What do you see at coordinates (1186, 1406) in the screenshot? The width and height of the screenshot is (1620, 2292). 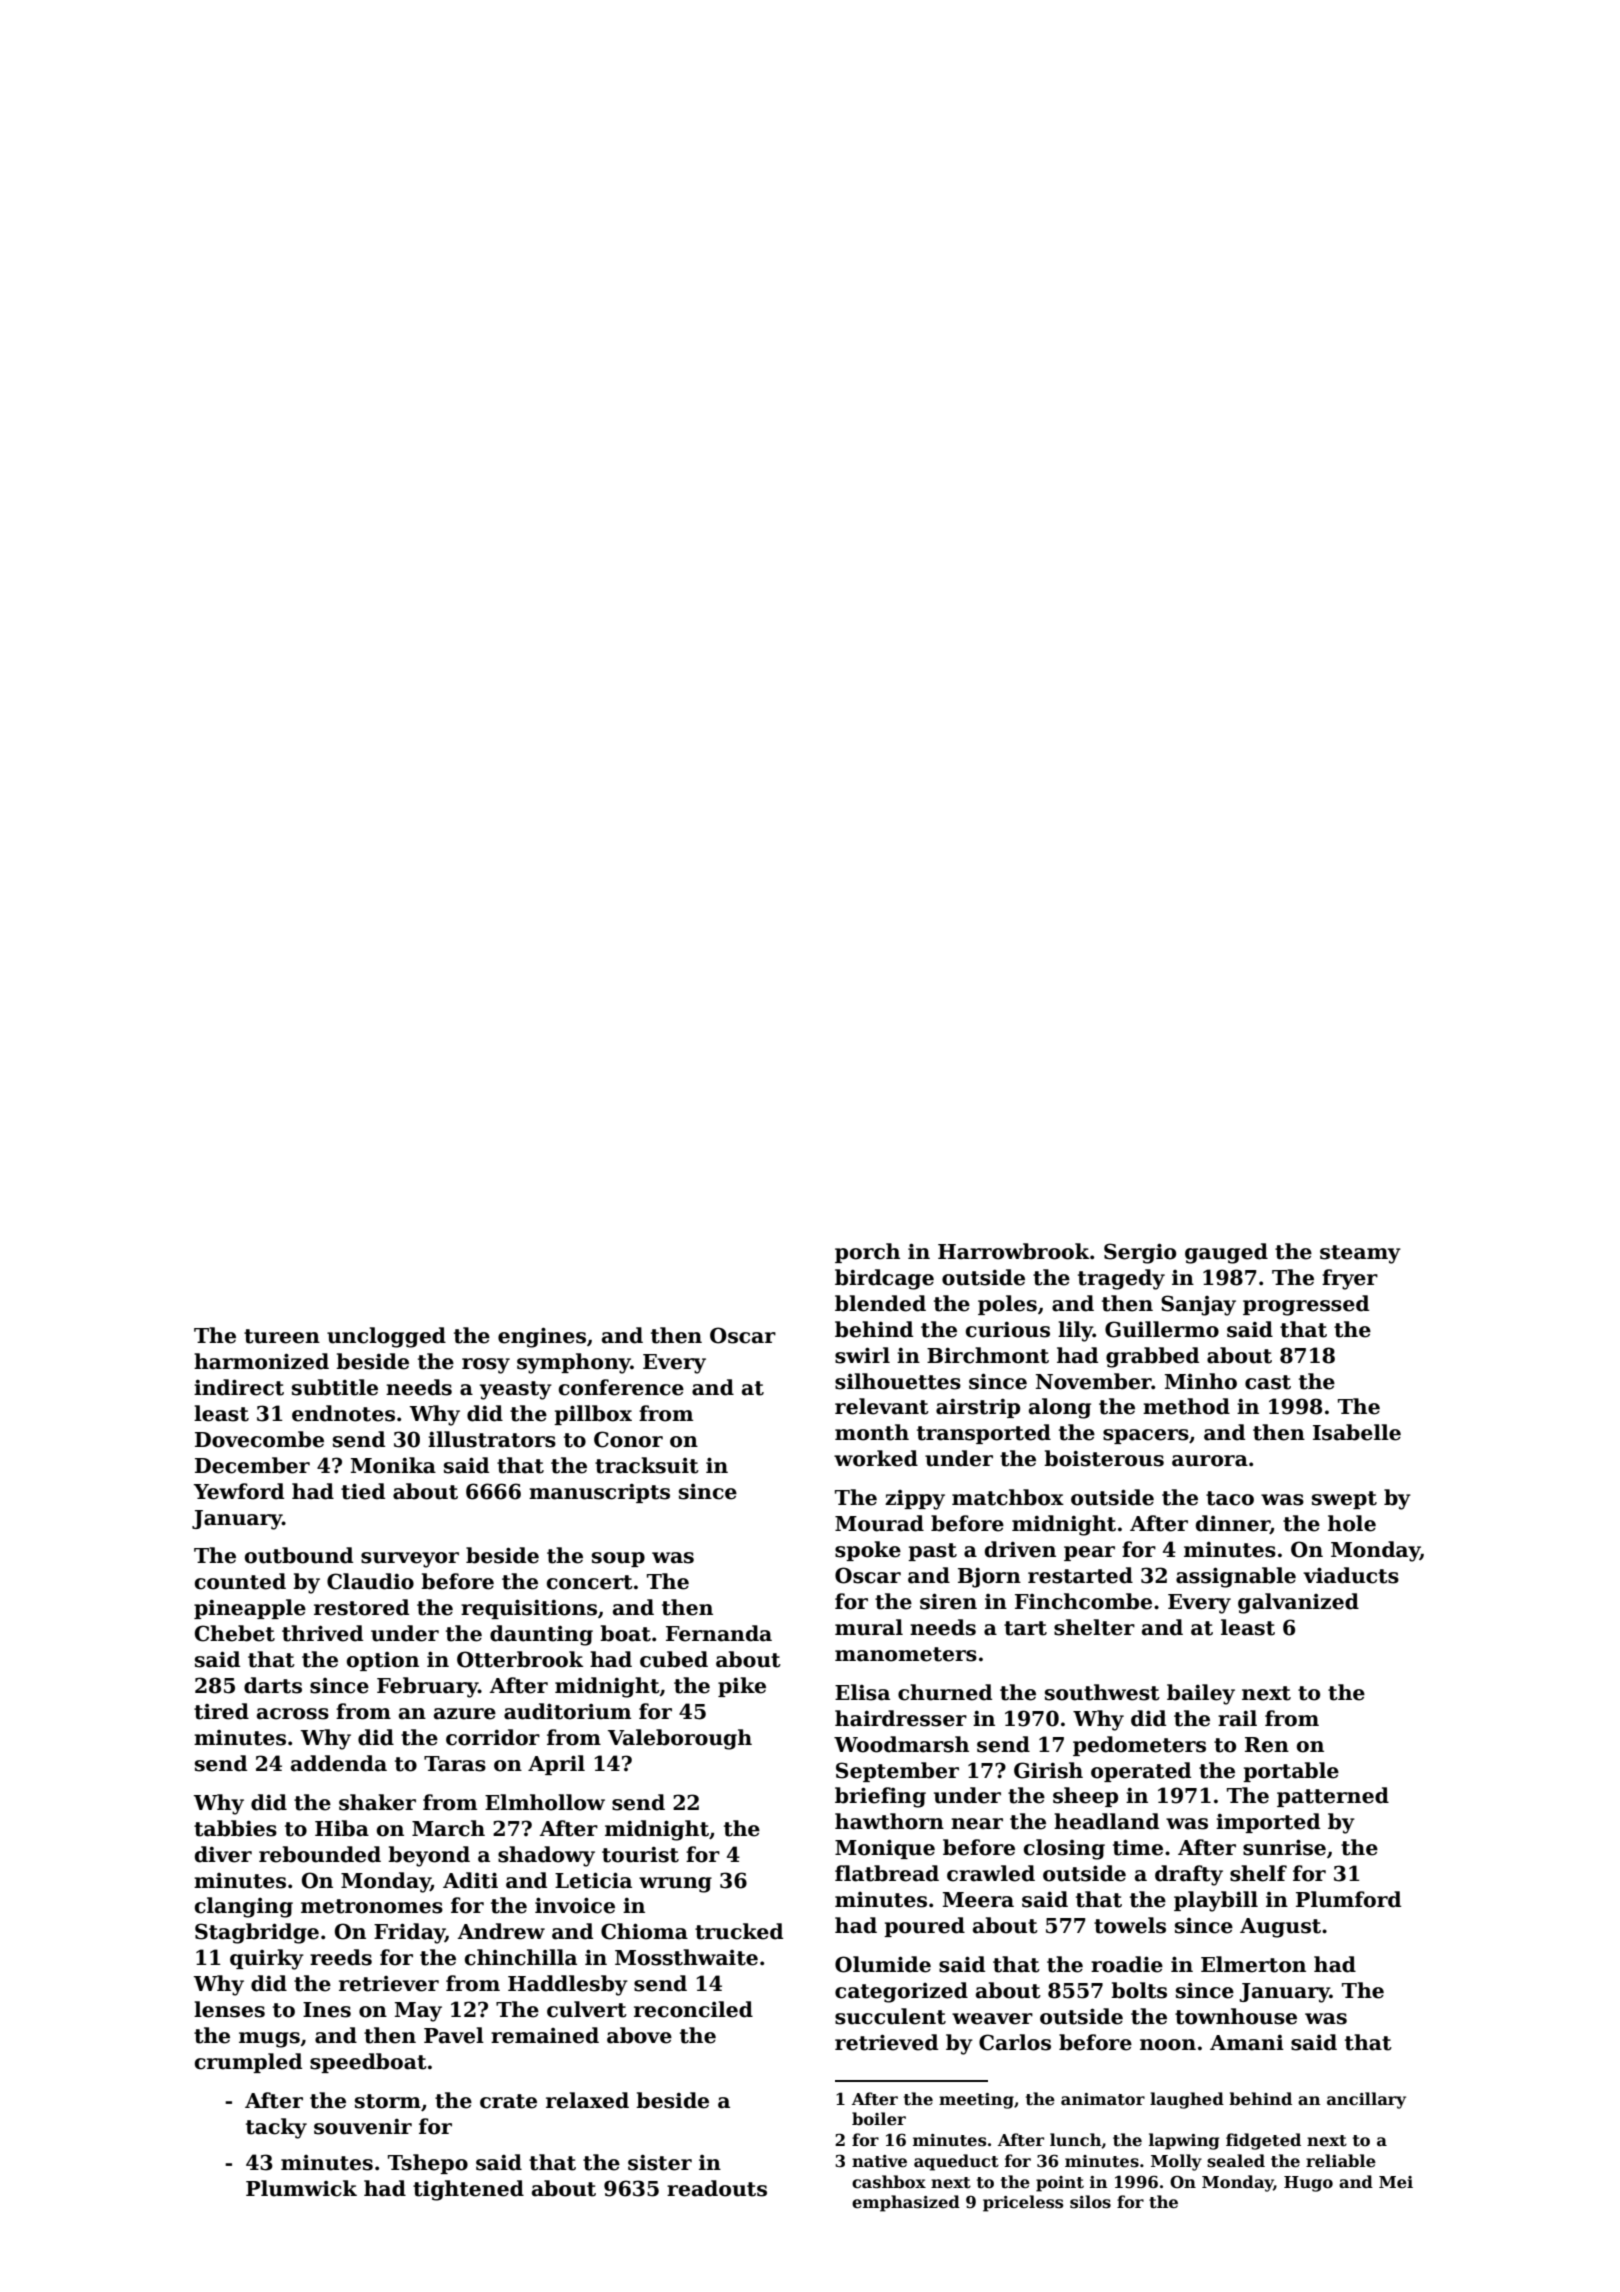 I see `method` at bounding box center [1186, 1406].
